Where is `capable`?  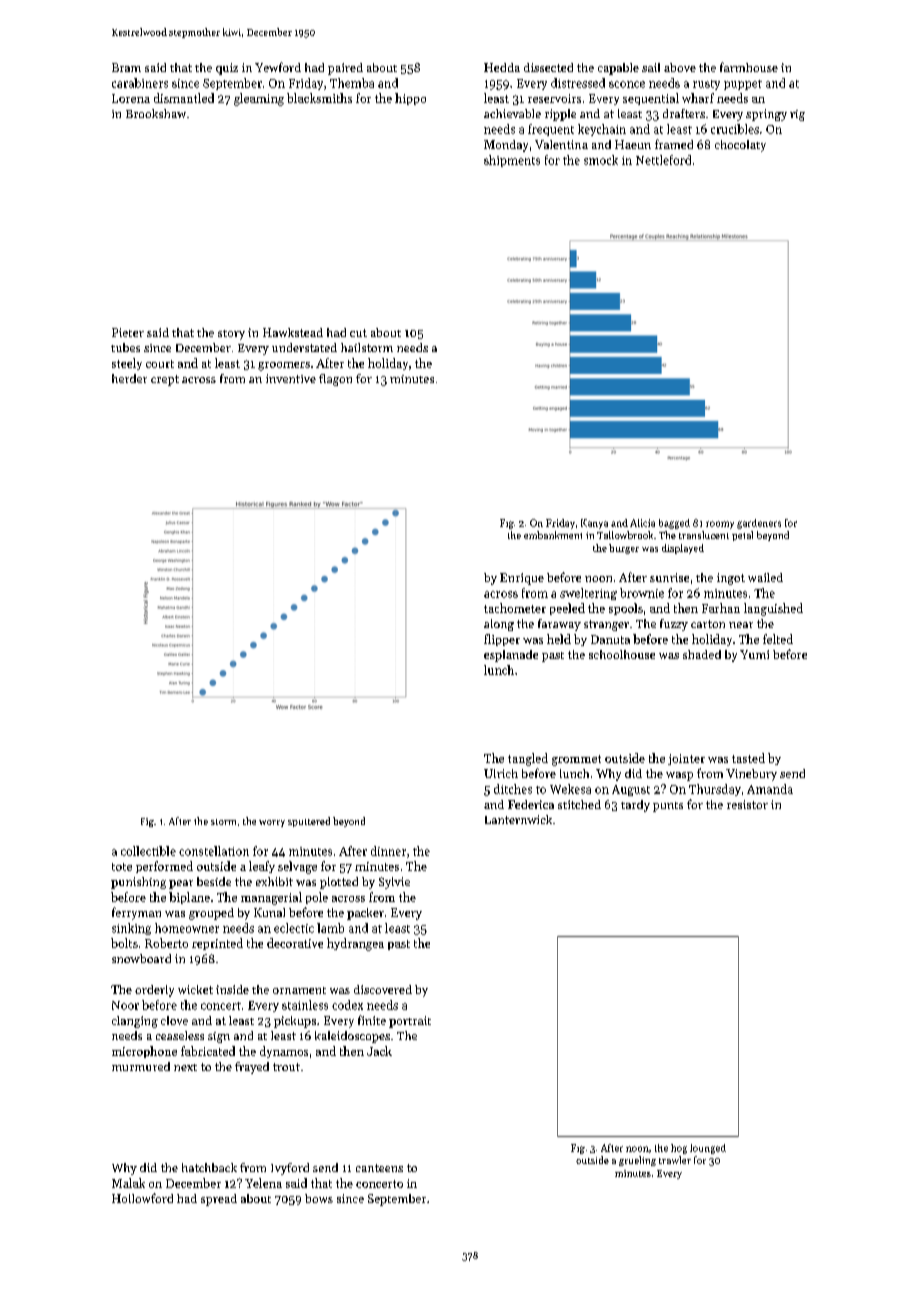
capable is located at coordinates (618, 69).
